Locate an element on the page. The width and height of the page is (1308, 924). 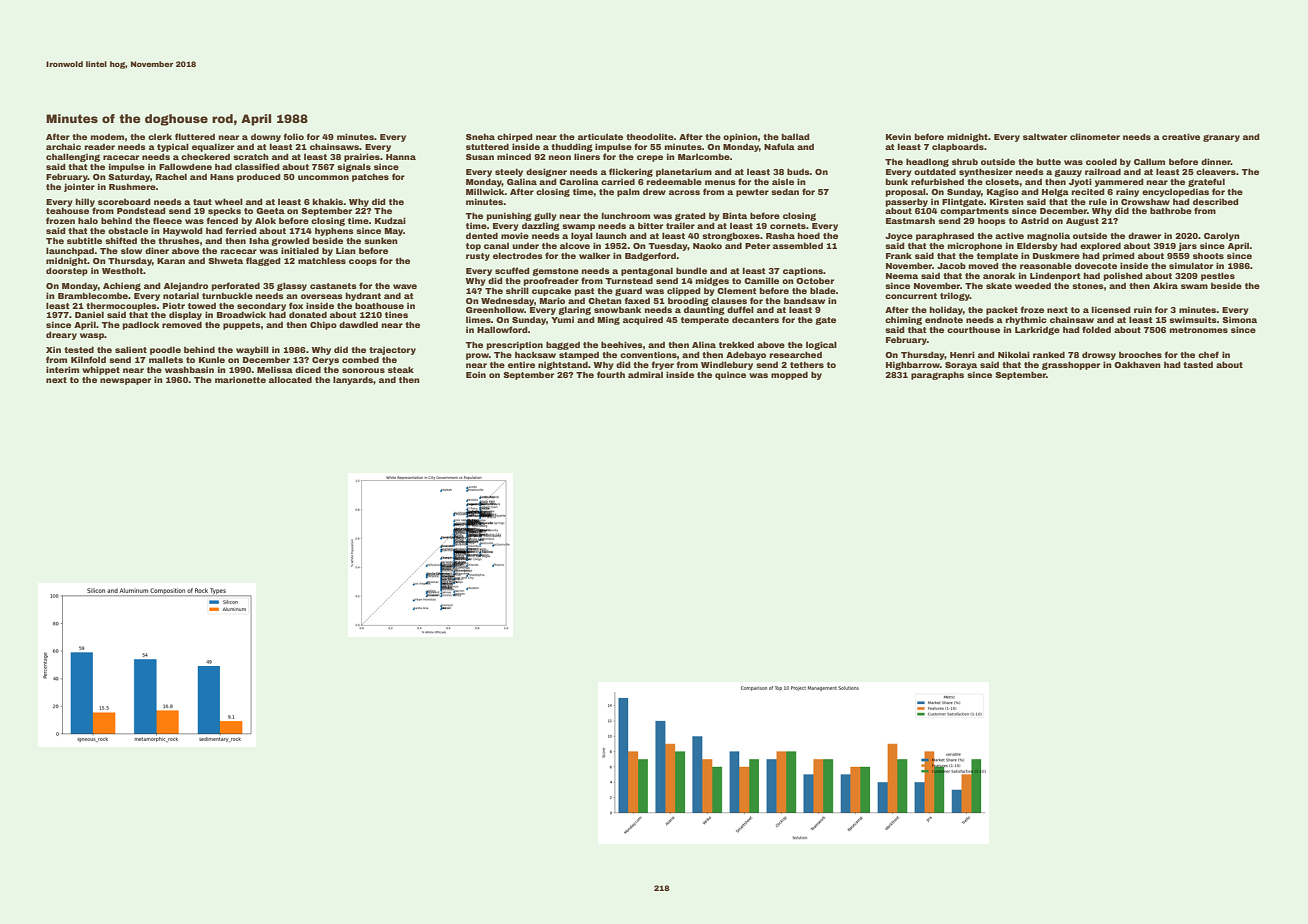
Rachel is located at coordinates (171, 176).
